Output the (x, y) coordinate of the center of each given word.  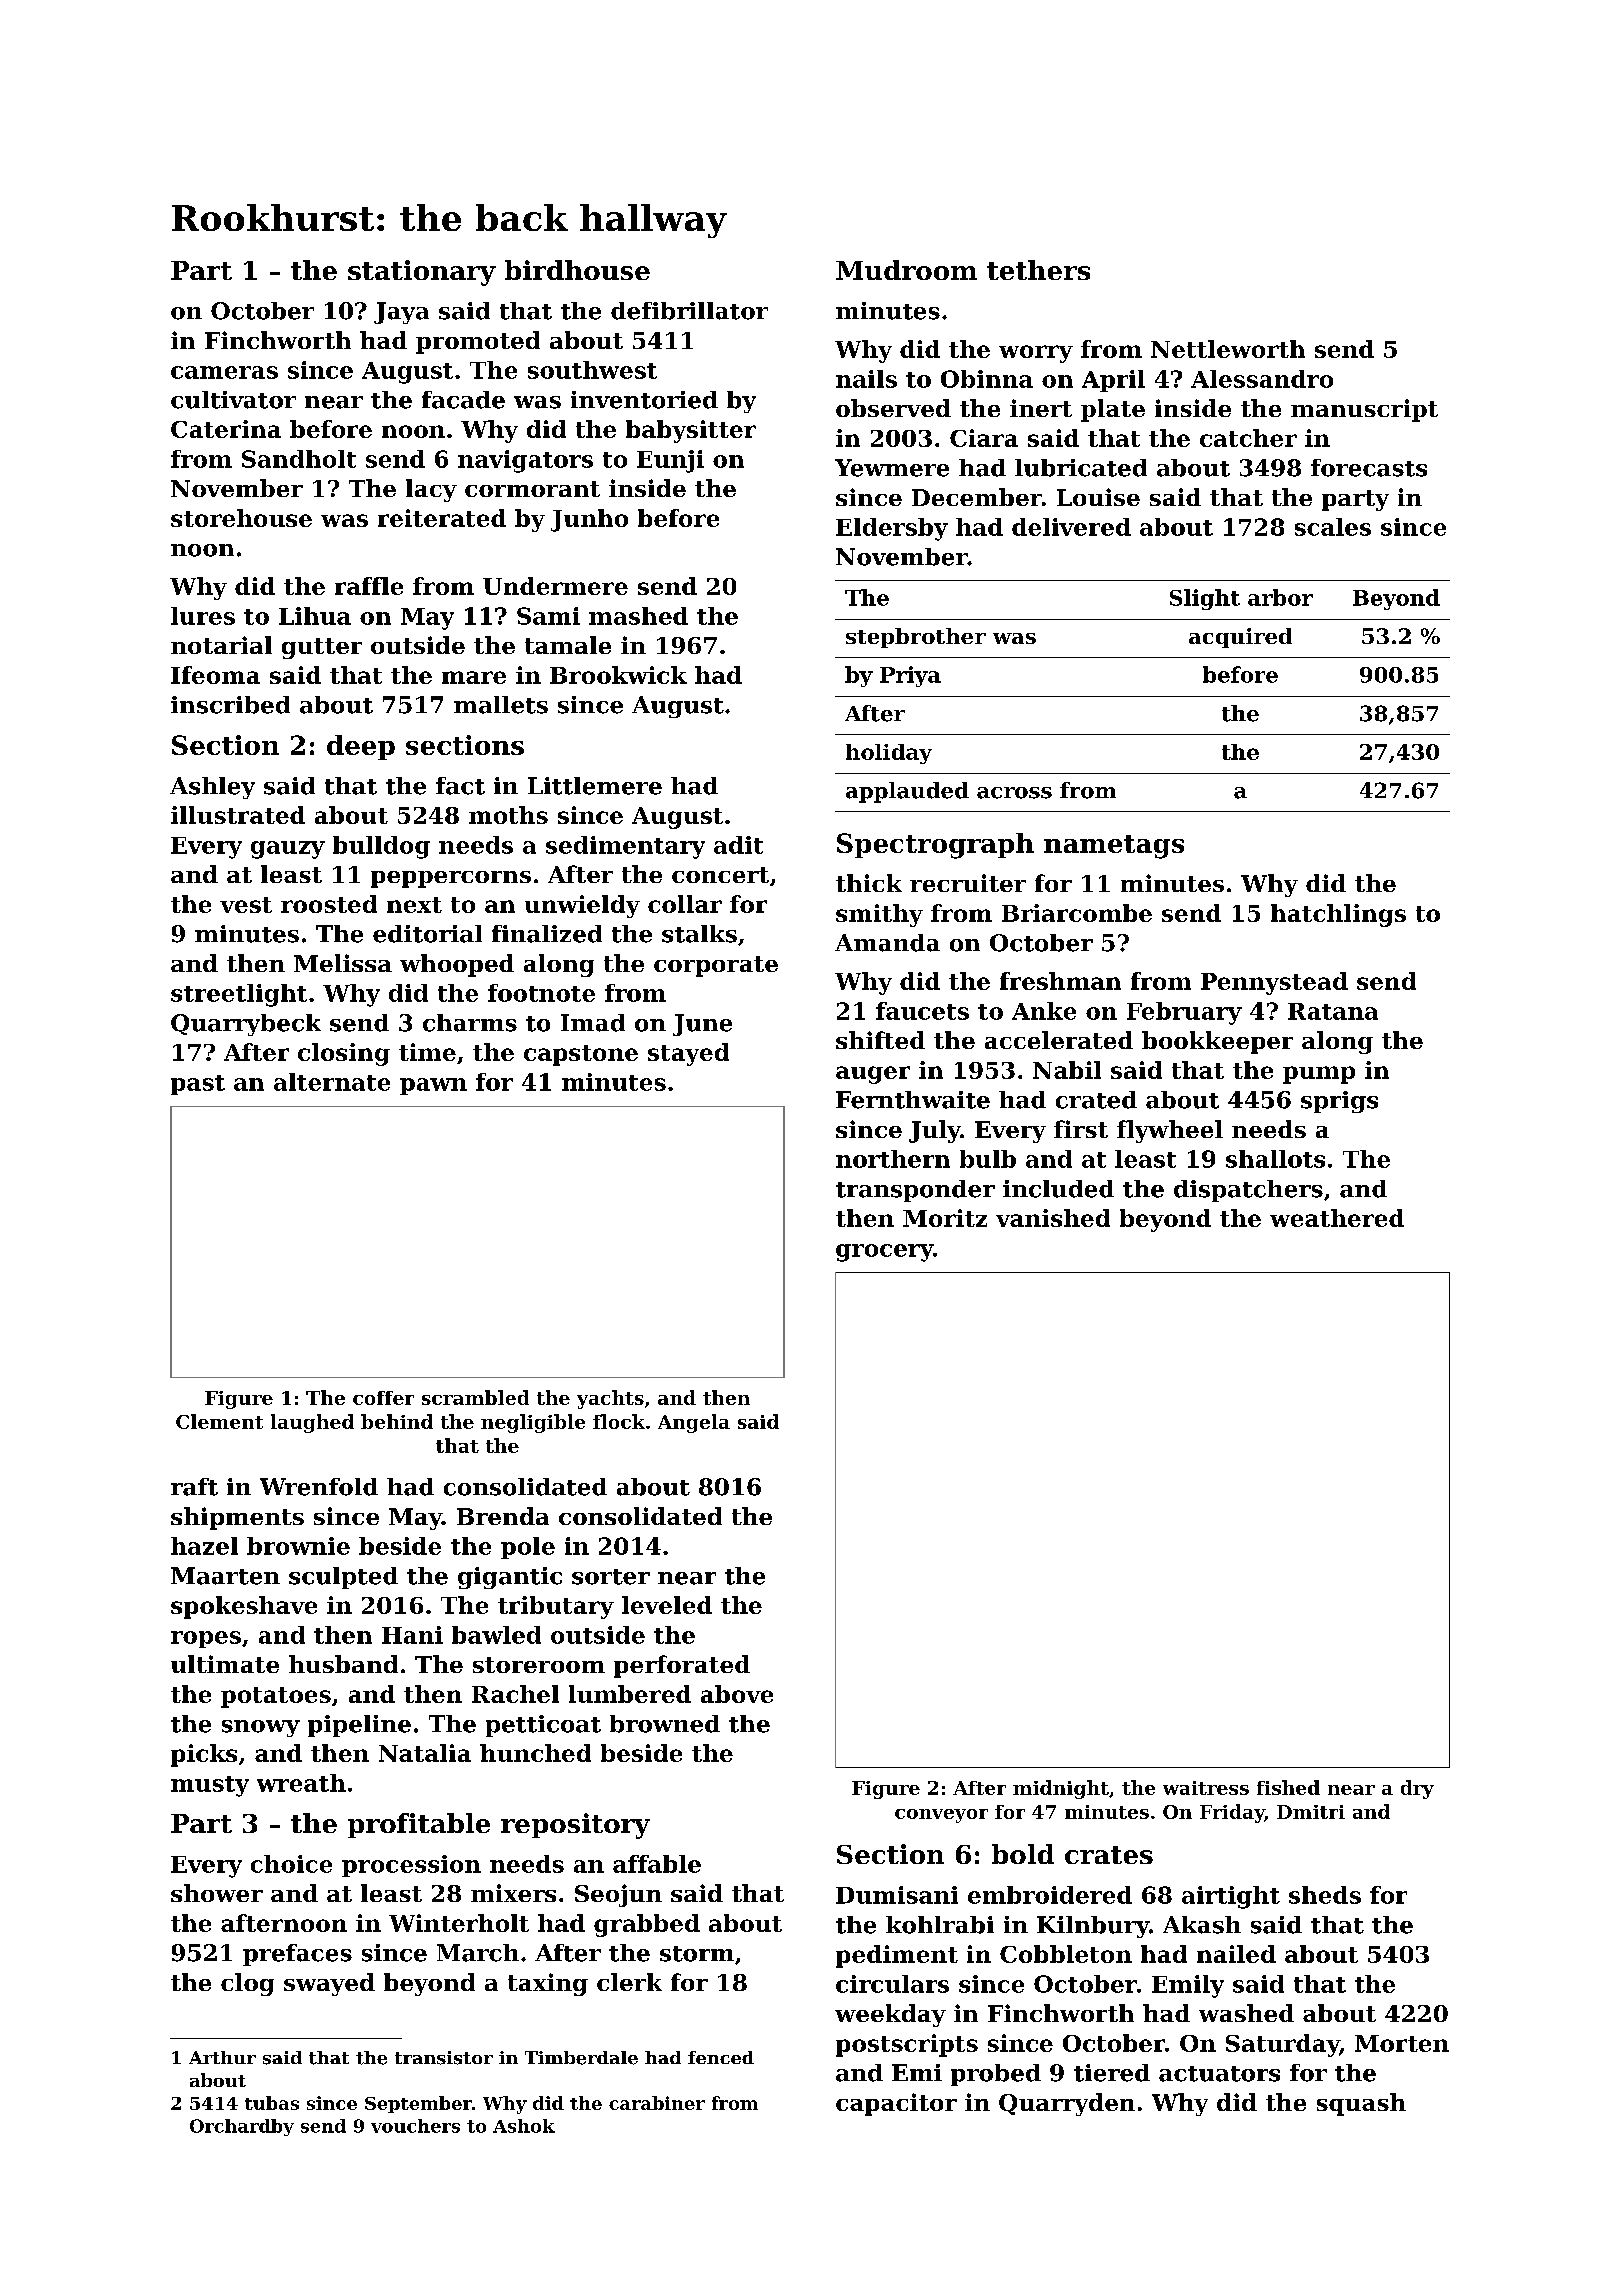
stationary (422, 273)
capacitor (896, 2104)
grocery (884, 1253)
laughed (312, 1423)
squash (1361, 2104)
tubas (272, 2103)
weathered (1337, 1218)
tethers (1038, 270)
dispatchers (1248, 1191)
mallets (501, 705)
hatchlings (1338, 915)
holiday (889, 754)
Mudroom (906, 270)
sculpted (343, 1578)
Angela (694, 1423)
